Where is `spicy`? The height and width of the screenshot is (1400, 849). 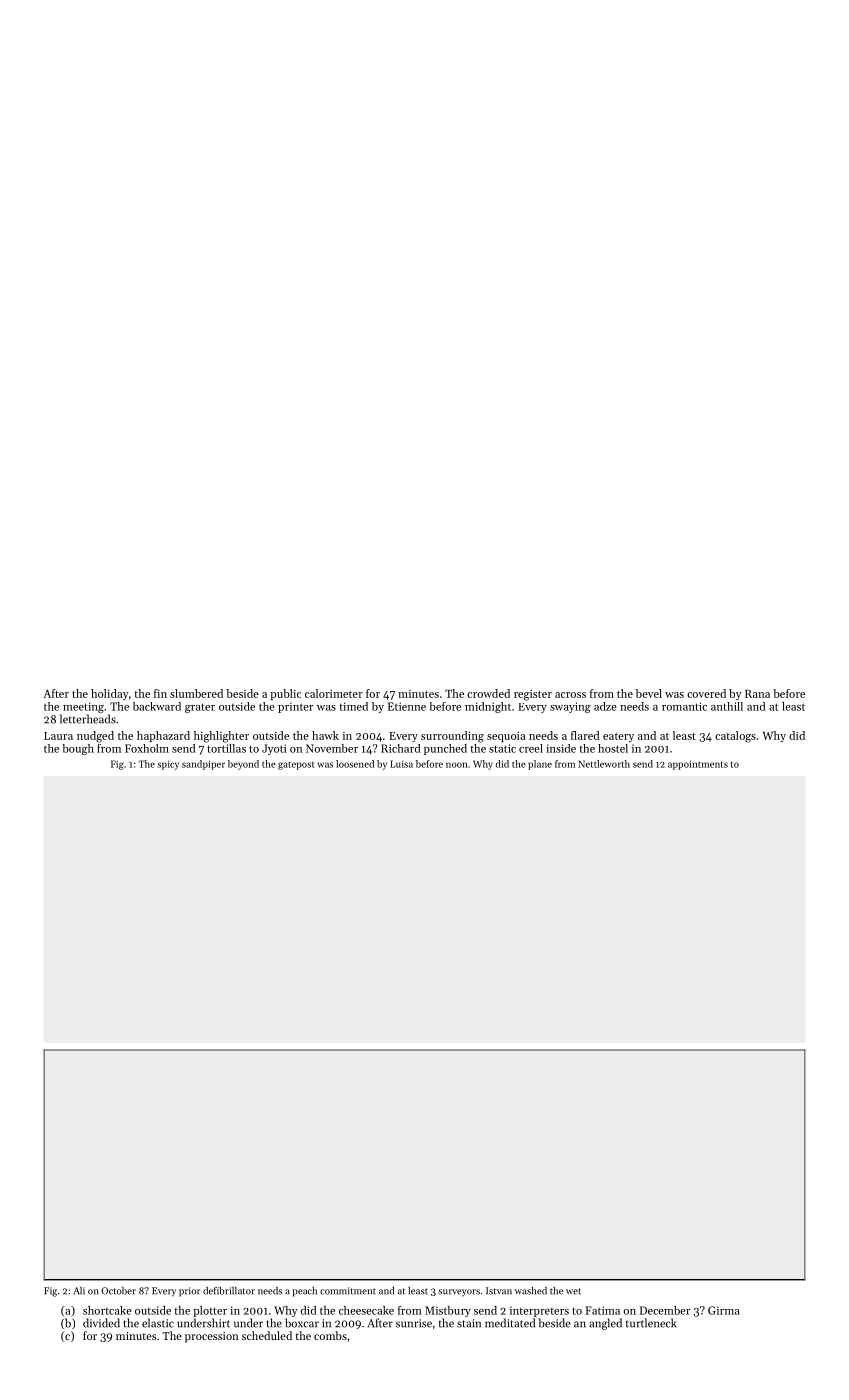
spicy is located at coordinates (168, 765).
